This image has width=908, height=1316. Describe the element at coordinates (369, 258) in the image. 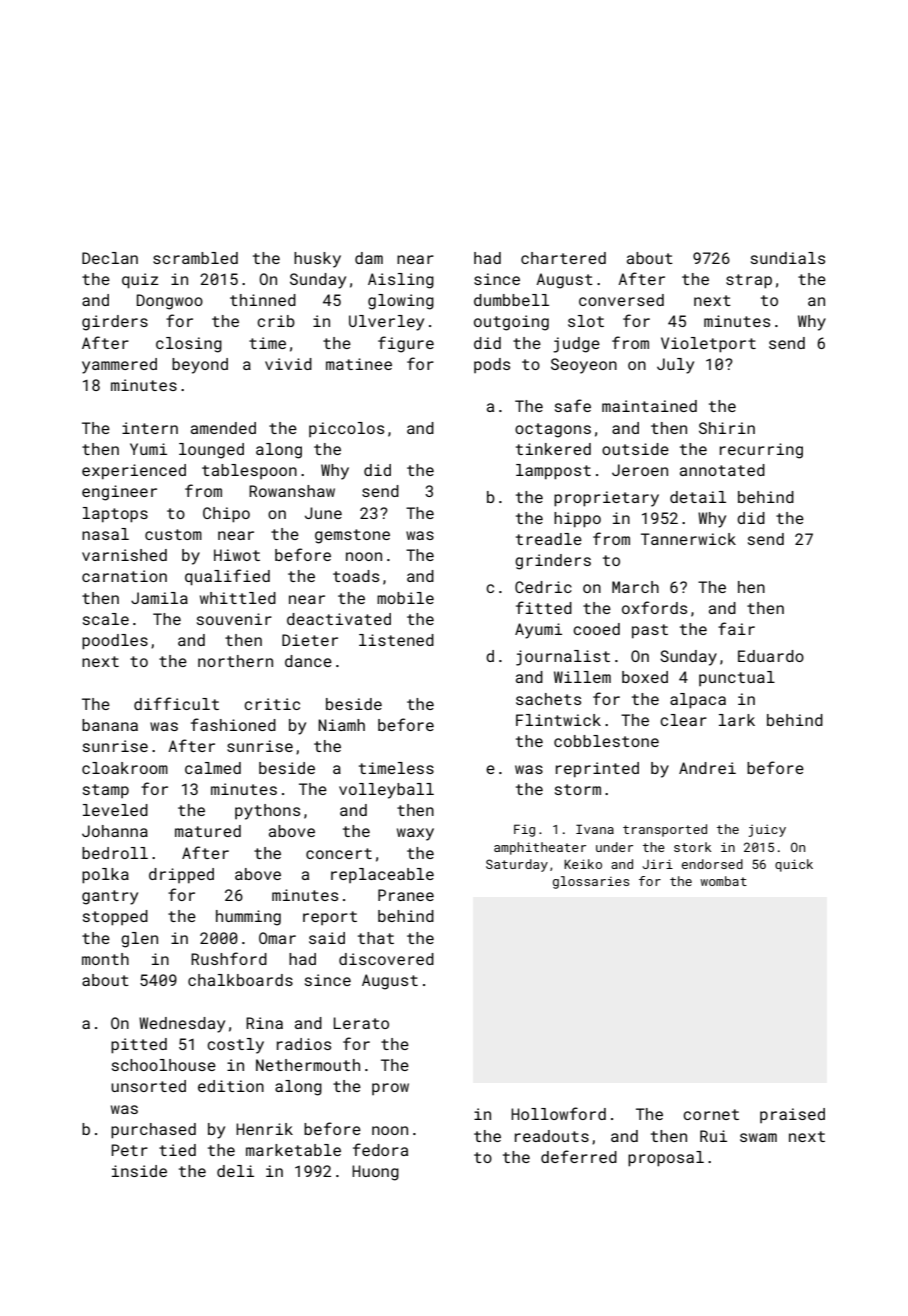

I see `dam` at that location.
